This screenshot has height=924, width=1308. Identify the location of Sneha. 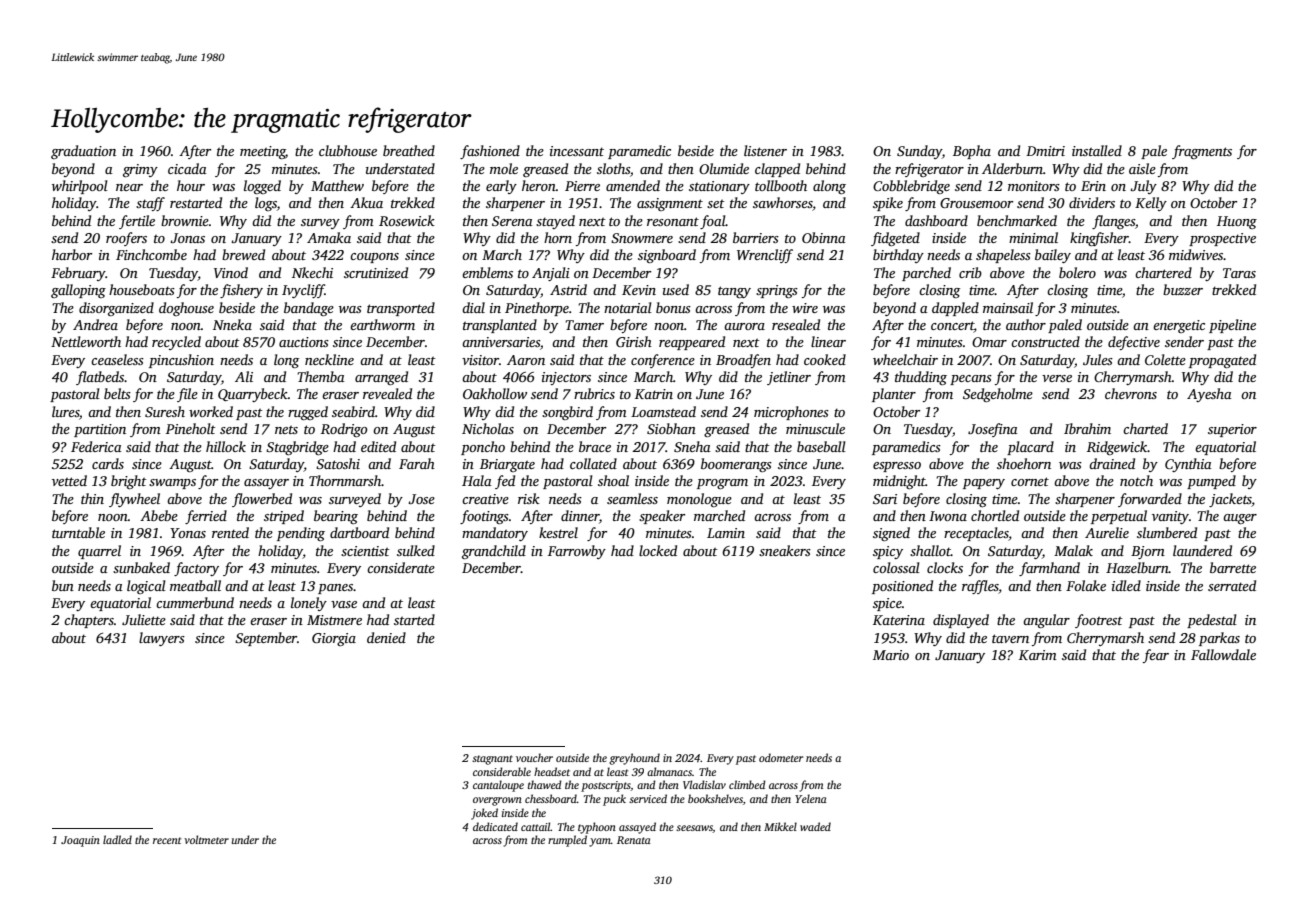
(692, 446).
